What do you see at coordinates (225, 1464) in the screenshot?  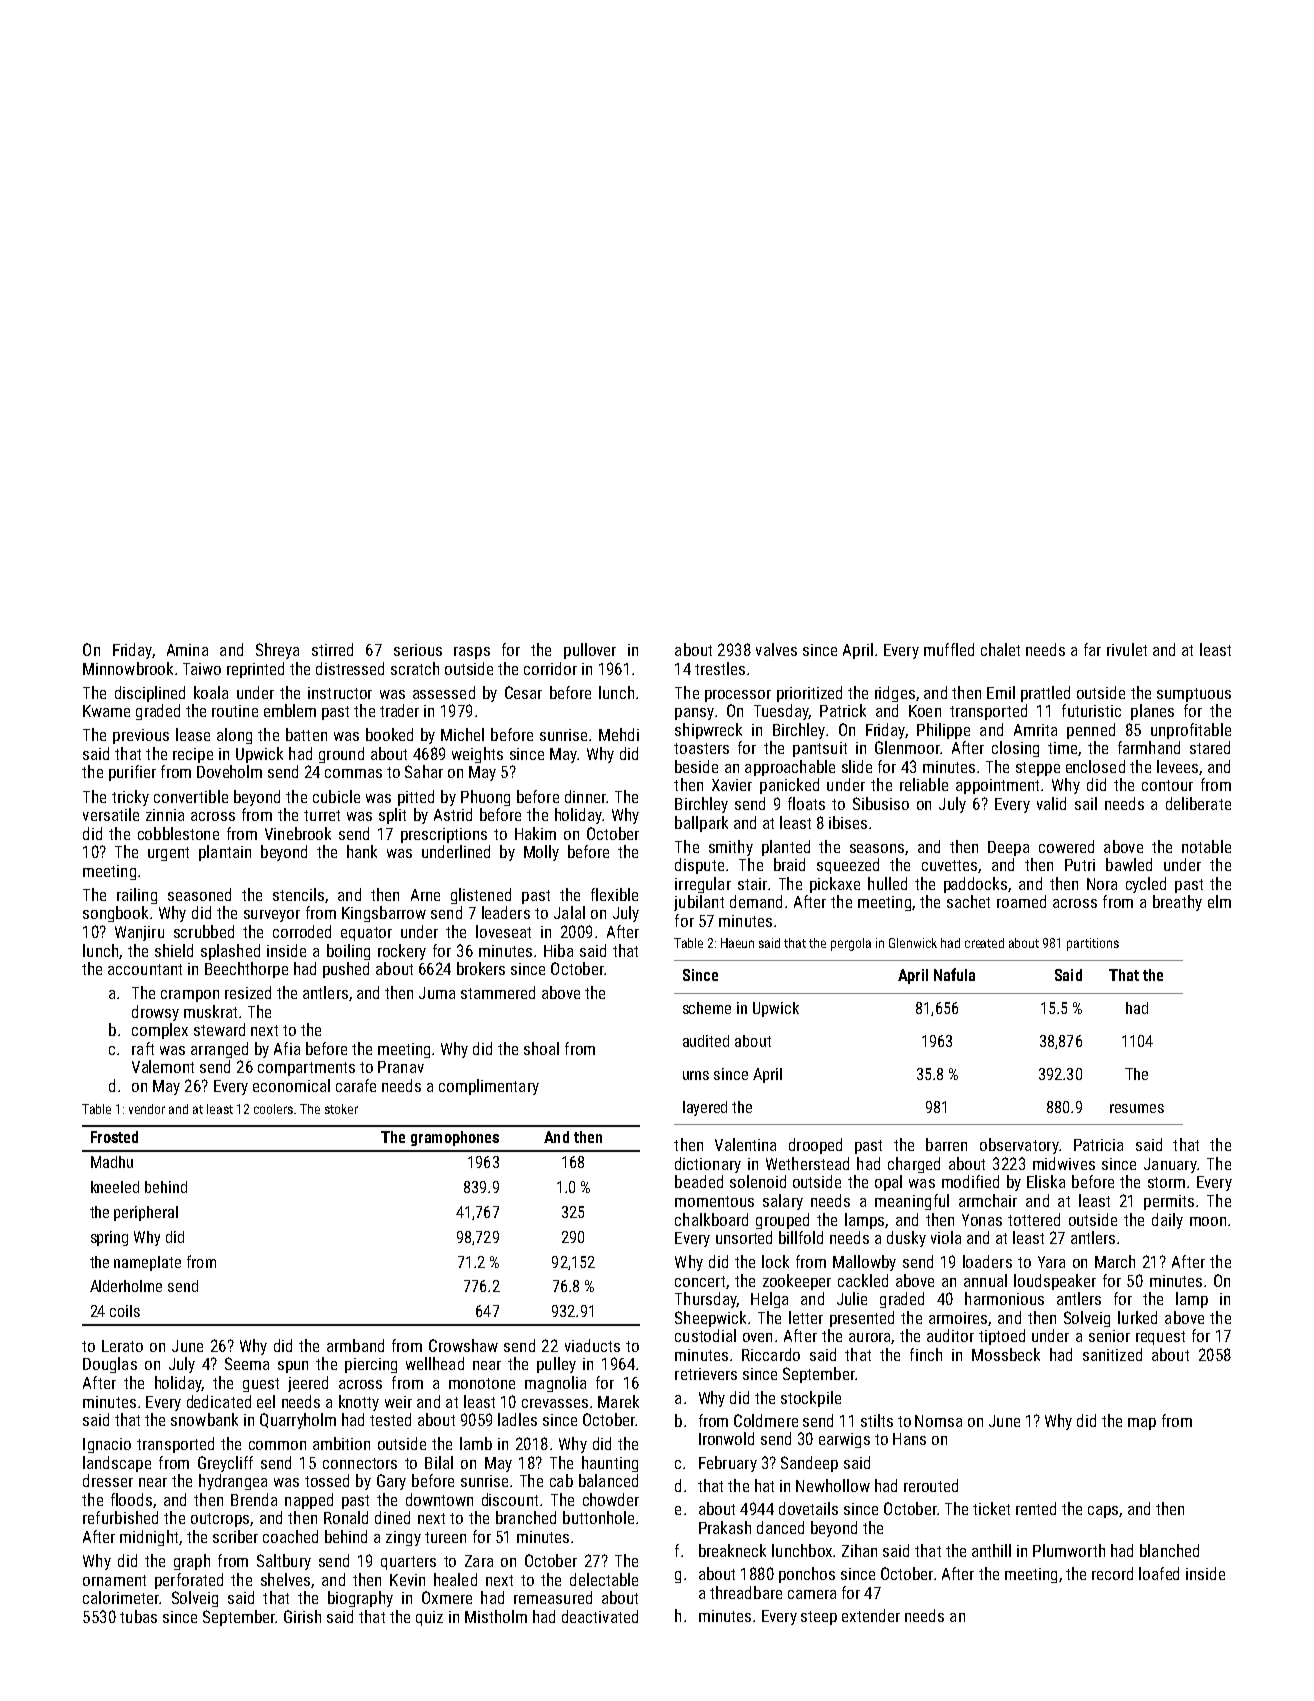 I see `Greycliff` at bounding box center [225, 1464].
